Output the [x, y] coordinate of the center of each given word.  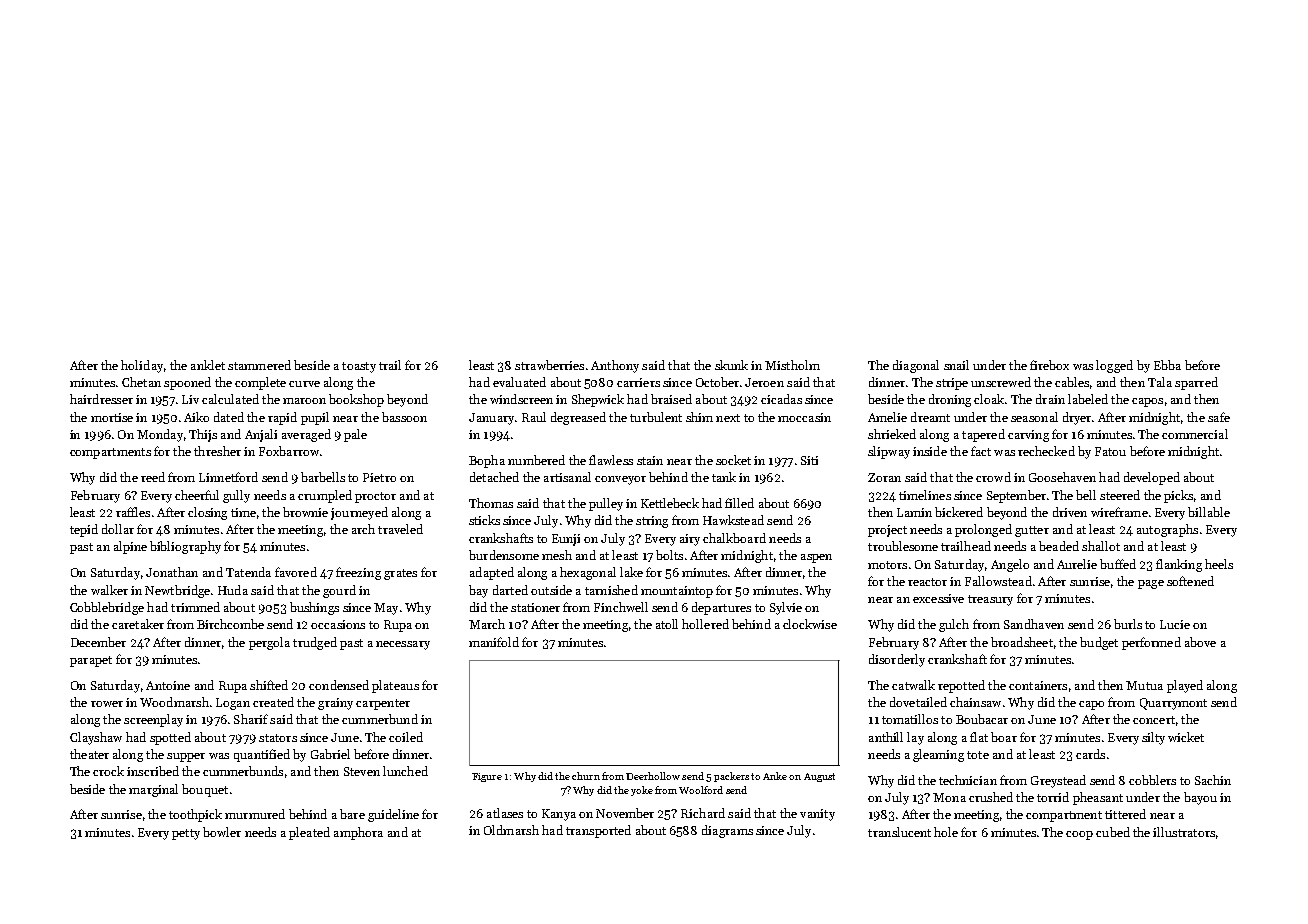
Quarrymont [1173, 704]
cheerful [197, 495]
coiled [406, 737]
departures [721, 608]
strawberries [549, 365]
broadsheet [1022, 642]
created [273, 702]
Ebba [1167, 365]
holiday [142, 366]
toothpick [195, 815]
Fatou [1110, 451]
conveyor [620, 480]
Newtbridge [177, 591]
